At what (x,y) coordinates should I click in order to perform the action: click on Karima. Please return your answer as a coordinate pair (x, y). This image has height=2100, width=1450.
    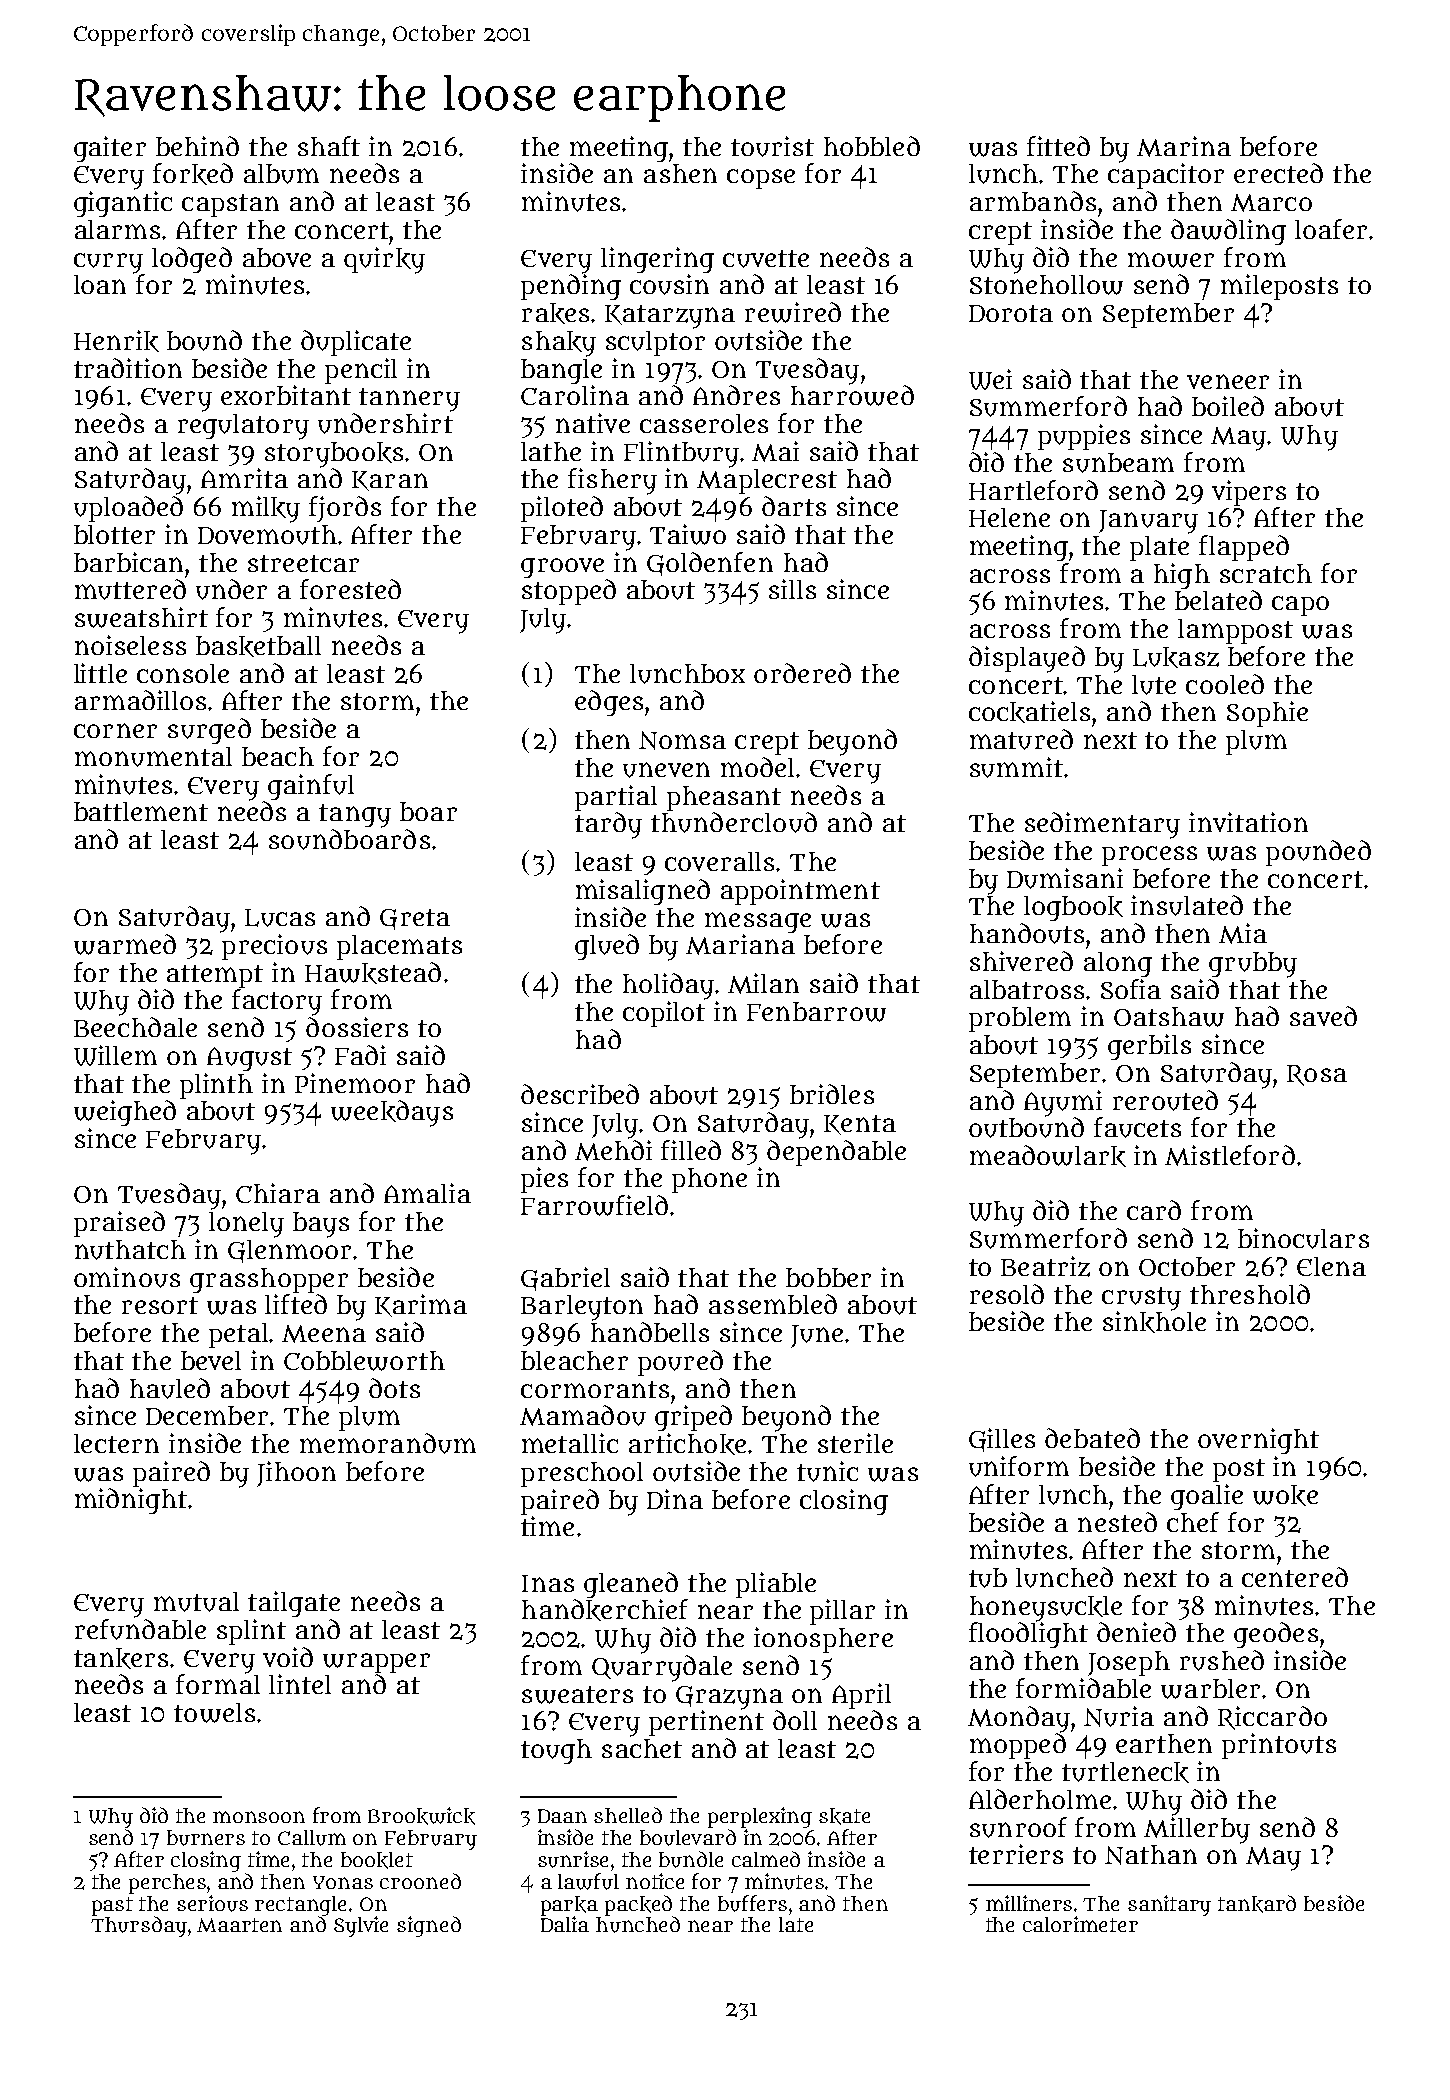
    Looking at the image, I should click on (421, 1305).
